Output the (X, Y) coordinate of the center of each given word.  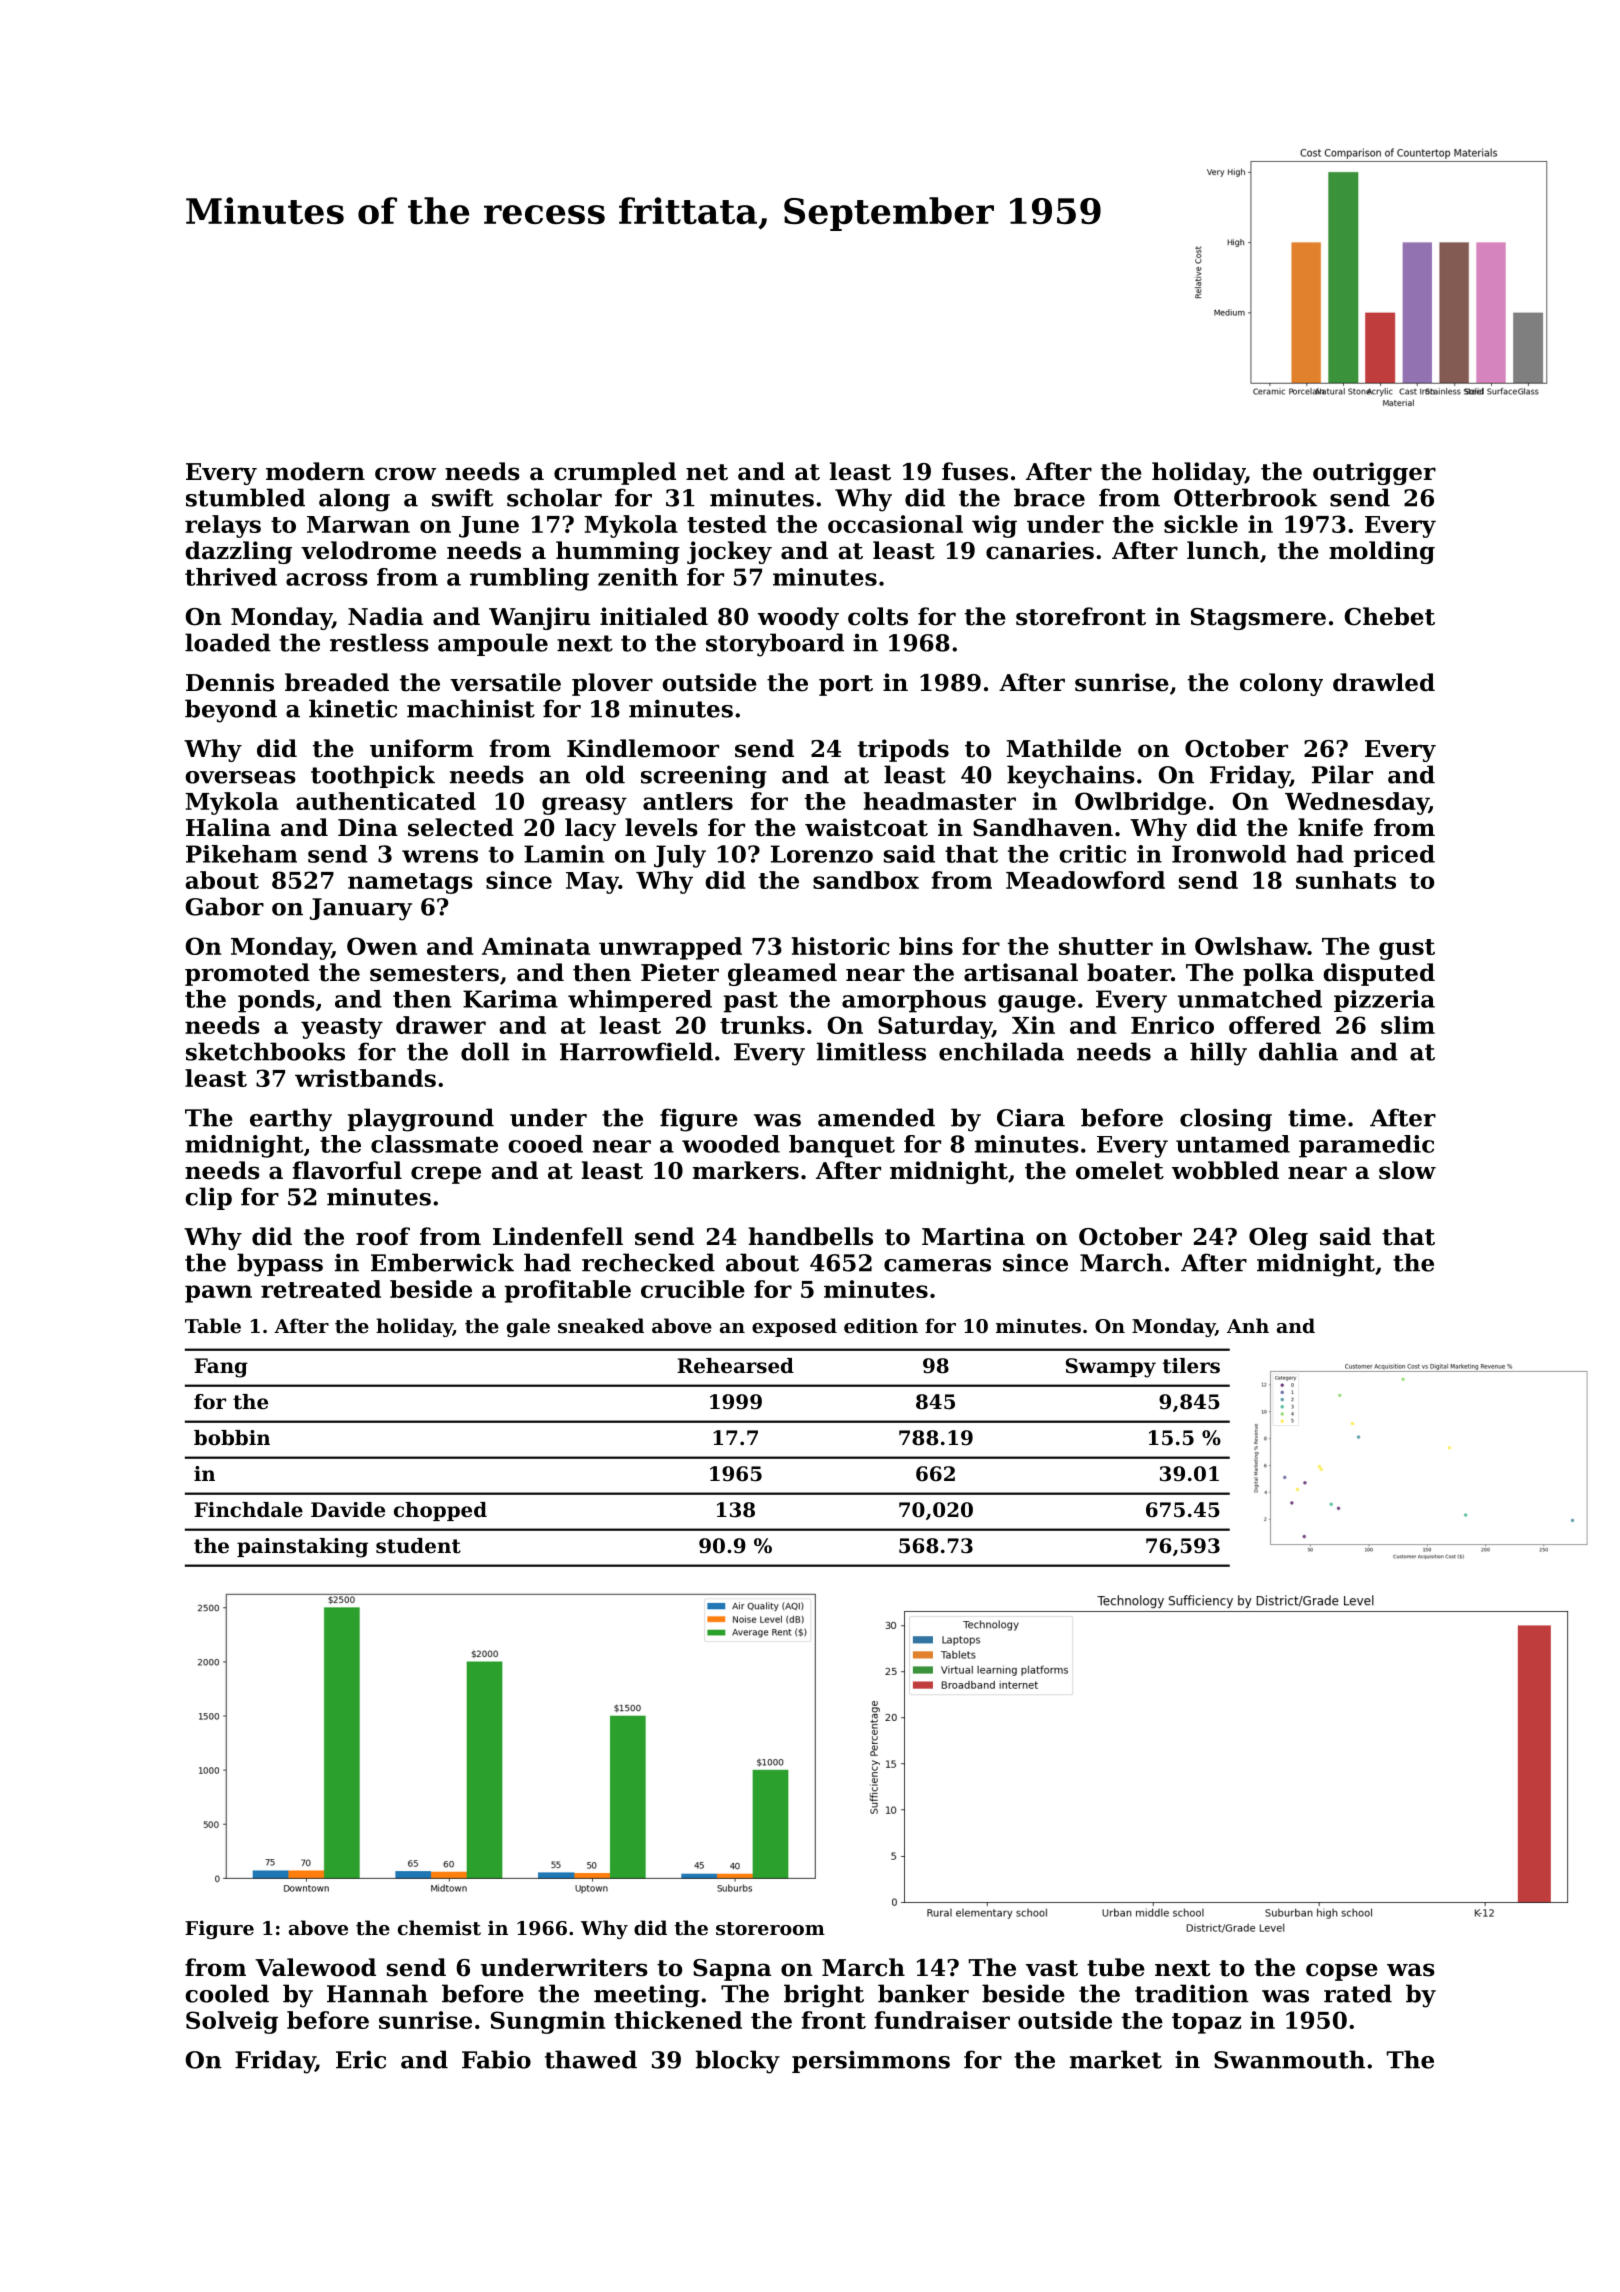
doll (485, 1051)
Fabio (496, 2059)
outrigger (1374, 473)
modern (315, 471)
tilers (1191, 1366)
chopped (440, 1511)
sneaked (601, 1326)
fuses (975, 471)
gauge (1037, 1004)
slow (1407, 1170)
